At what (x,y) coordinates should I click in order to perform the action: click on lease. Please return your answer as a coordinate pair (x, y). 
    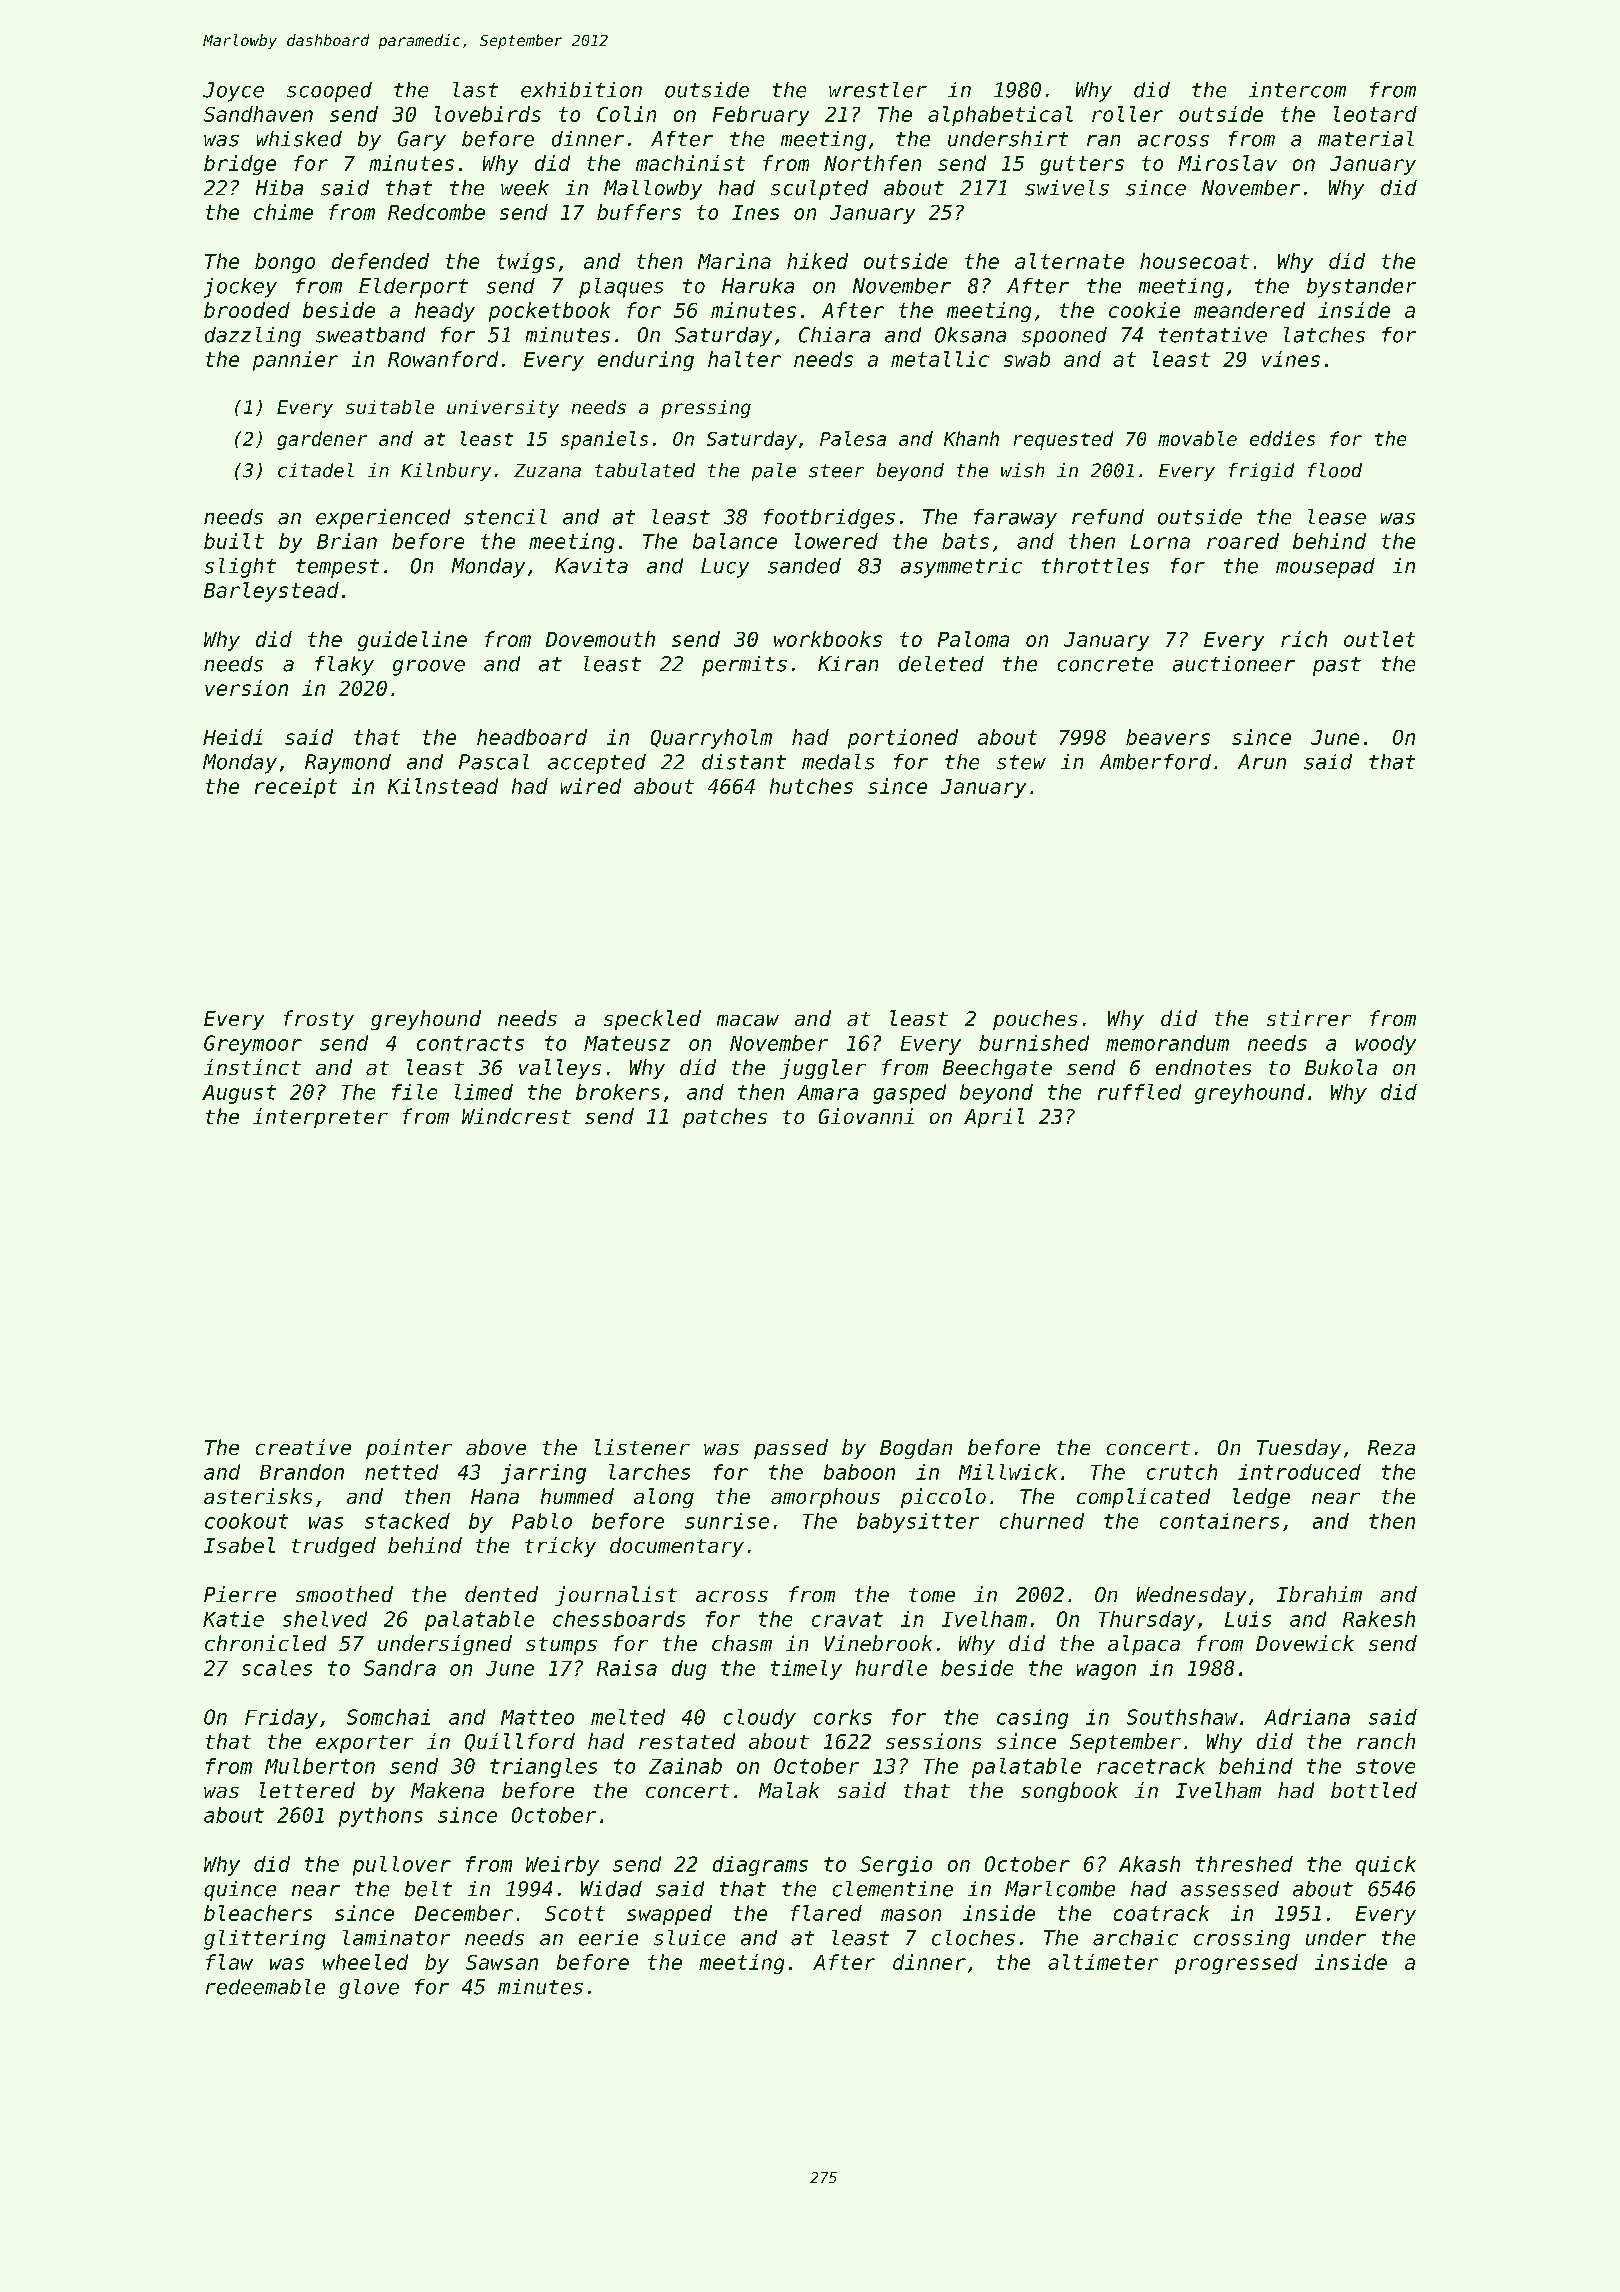
    Looking at the image, I should click on (1337, 517).
